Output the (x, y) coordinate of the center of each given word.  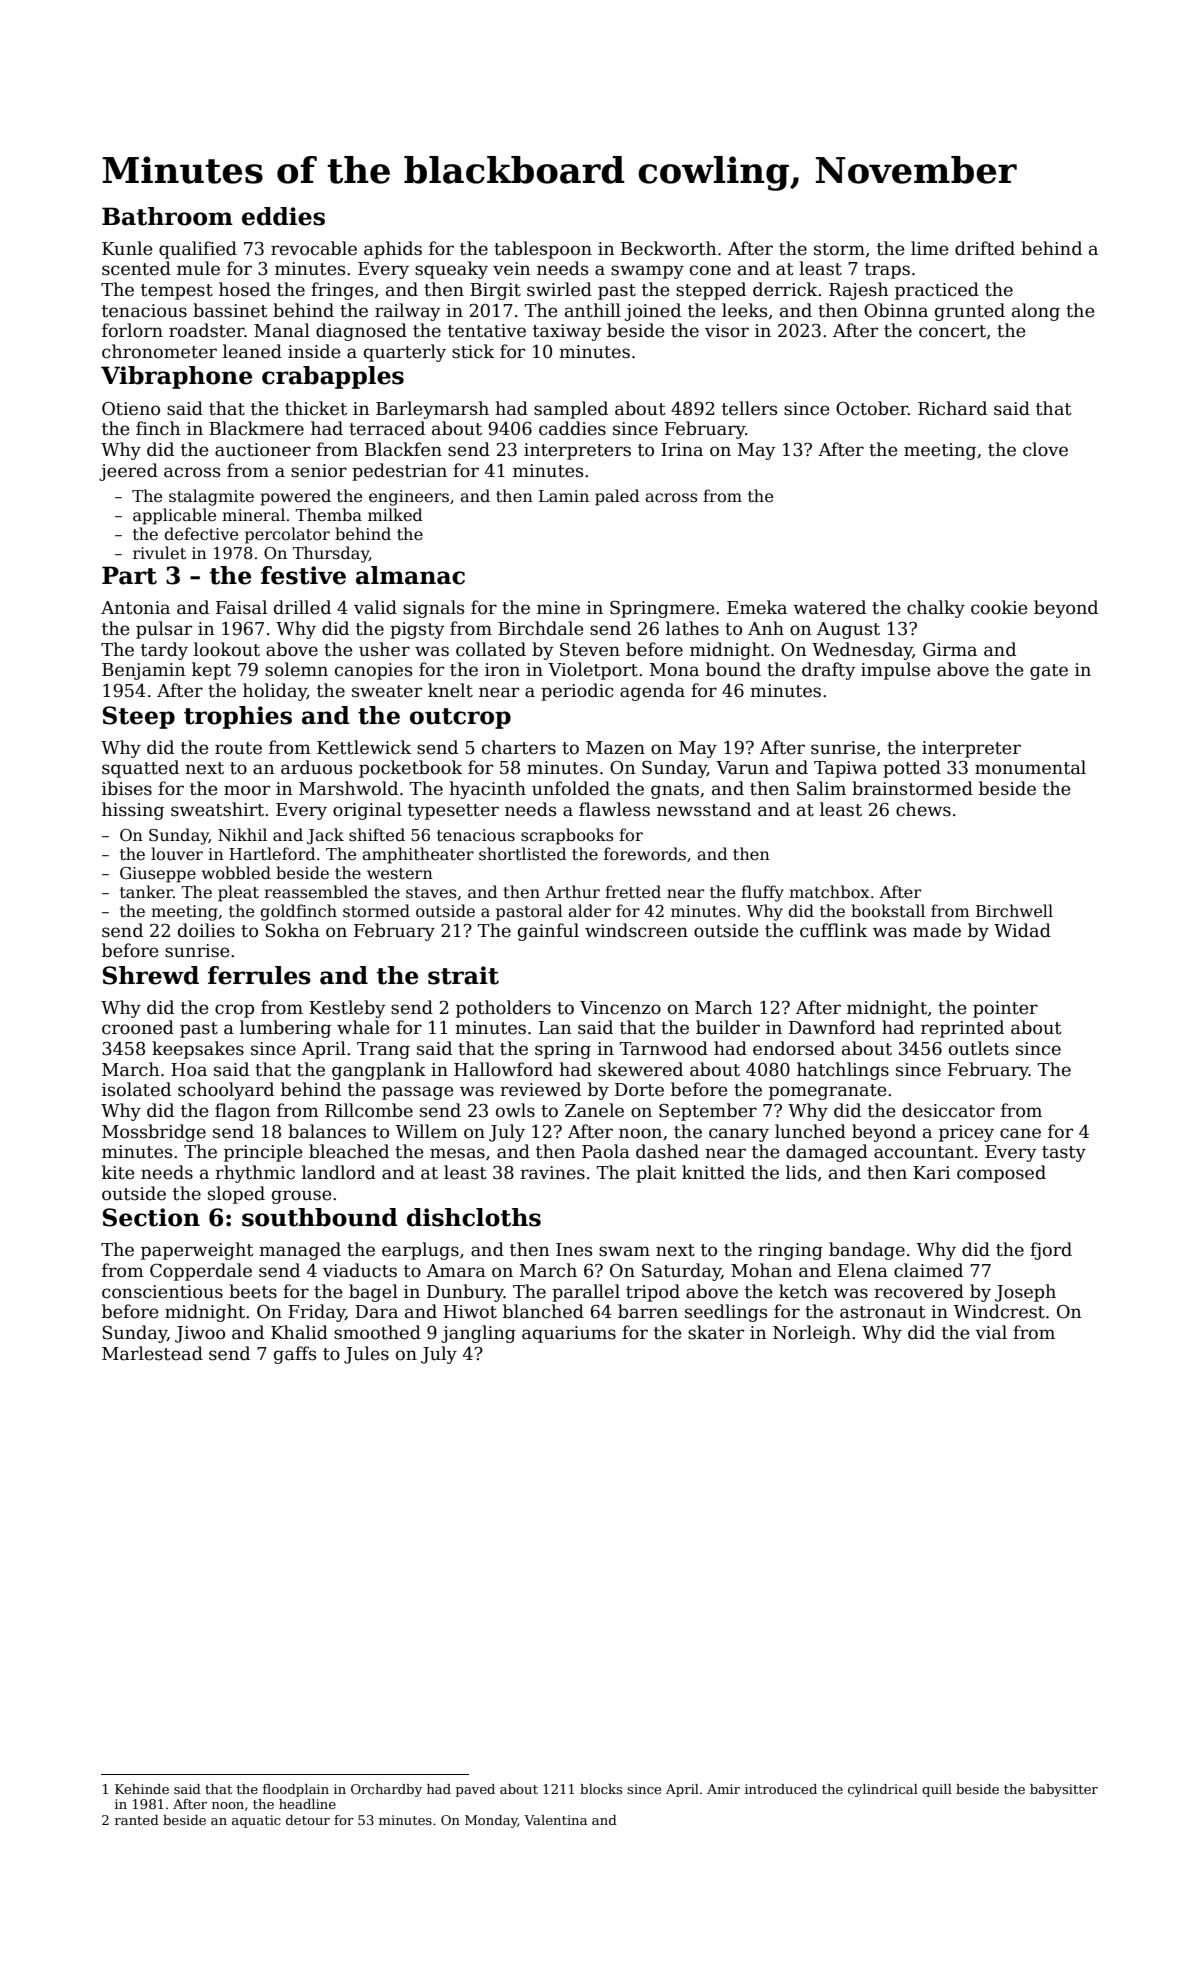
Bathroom (167, 216)
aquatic (256, 1821)
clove (1045, 449)
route (238, 748)
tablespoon (543, 250)
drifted (985, 248)
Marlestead (152, 1353)
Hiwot (470, 1312)
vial (991, 1332)
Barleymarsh (432, 410)
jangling (478, 1334)
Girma (950, 650)
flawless (614, 809)
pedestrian (399, 472)
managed (300, 1251)
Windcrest (999, 1311)
